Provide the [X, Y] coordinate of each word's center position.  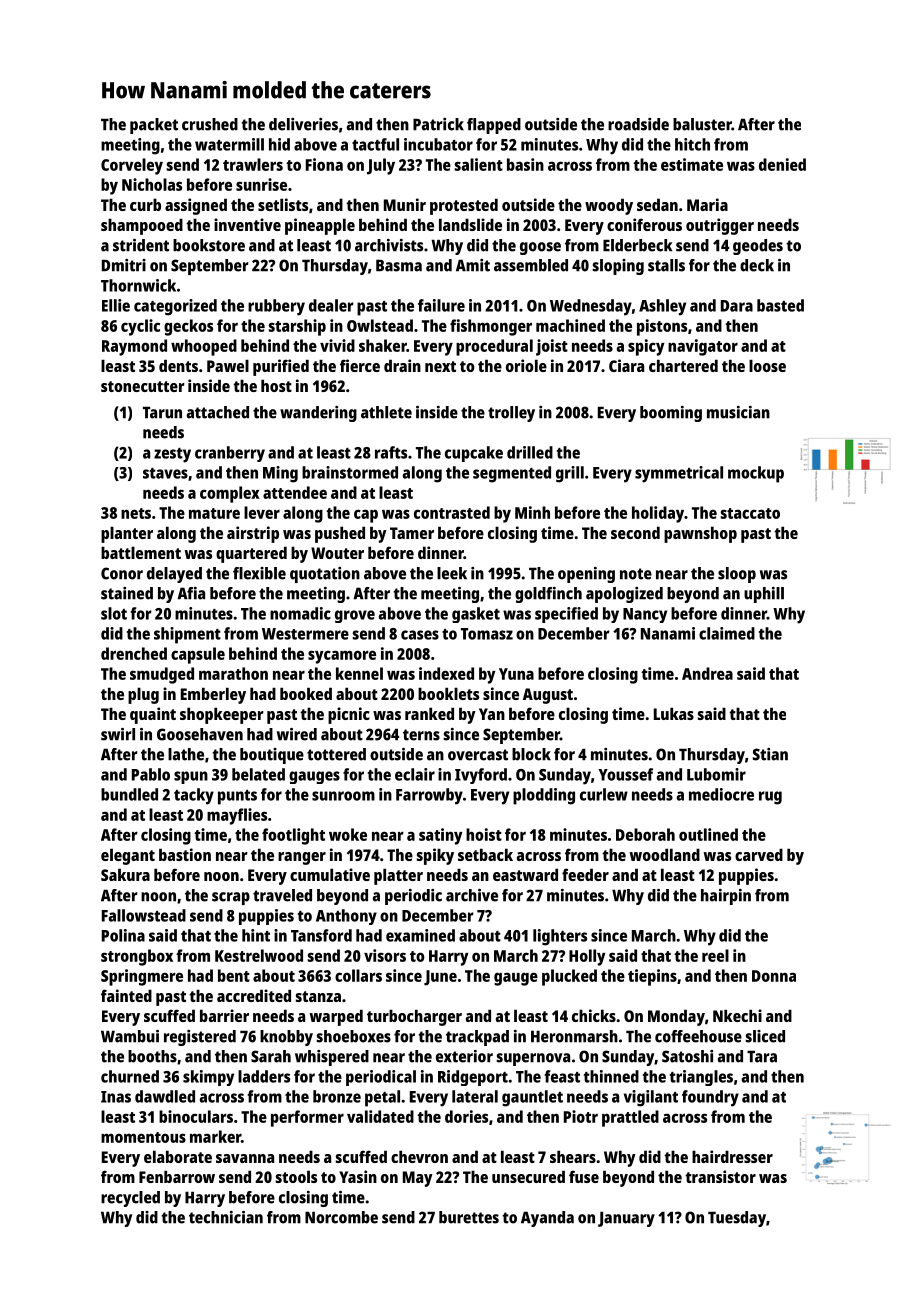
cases [420, 635]
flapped [494, 126]
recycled [130, 1199]
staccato [750, 513]
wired [297, 734]
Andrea [707, 673]
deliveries [303, 124]
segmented [512, 474]
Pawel [228, 365]
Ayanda [547, 1219]
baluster [702, 124]
